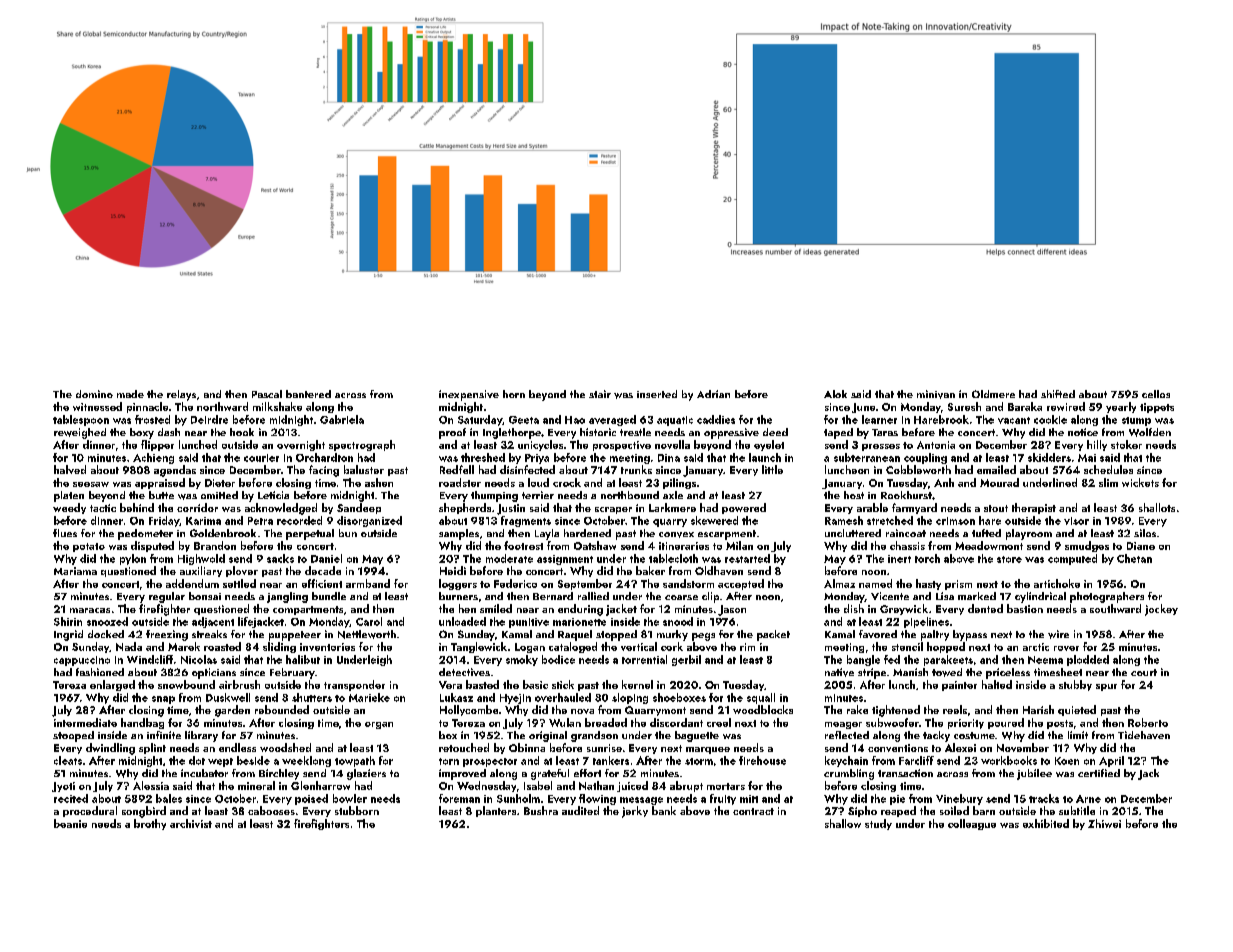 This page has width=1233, height=952. Describe the element at coordinates (1045, 660) in the page. I see `Neema` at that location.
